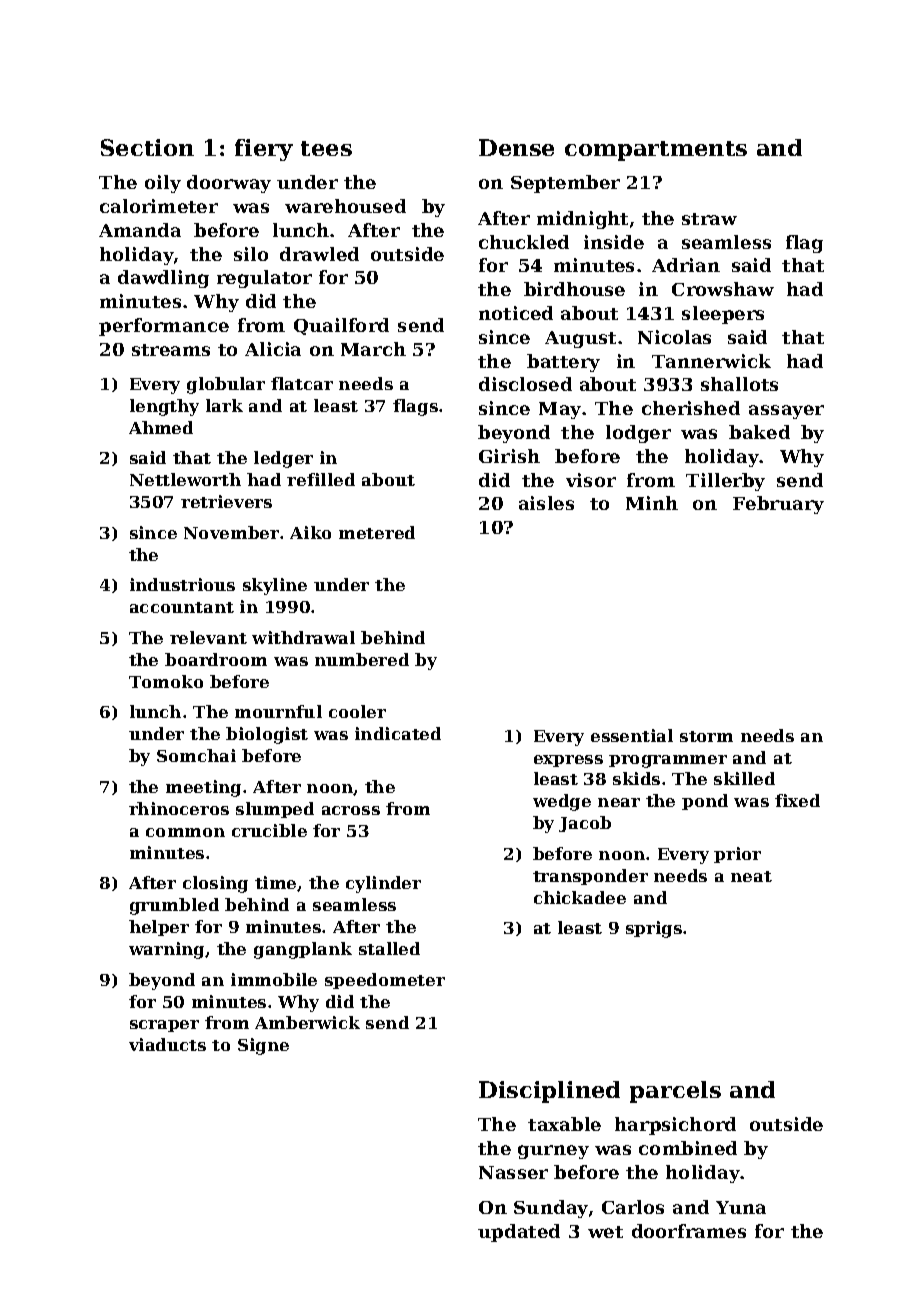  What do you see at coordinates (709, 219) in the screenshot?
I see `straw` at bounding box center [709, 219].
